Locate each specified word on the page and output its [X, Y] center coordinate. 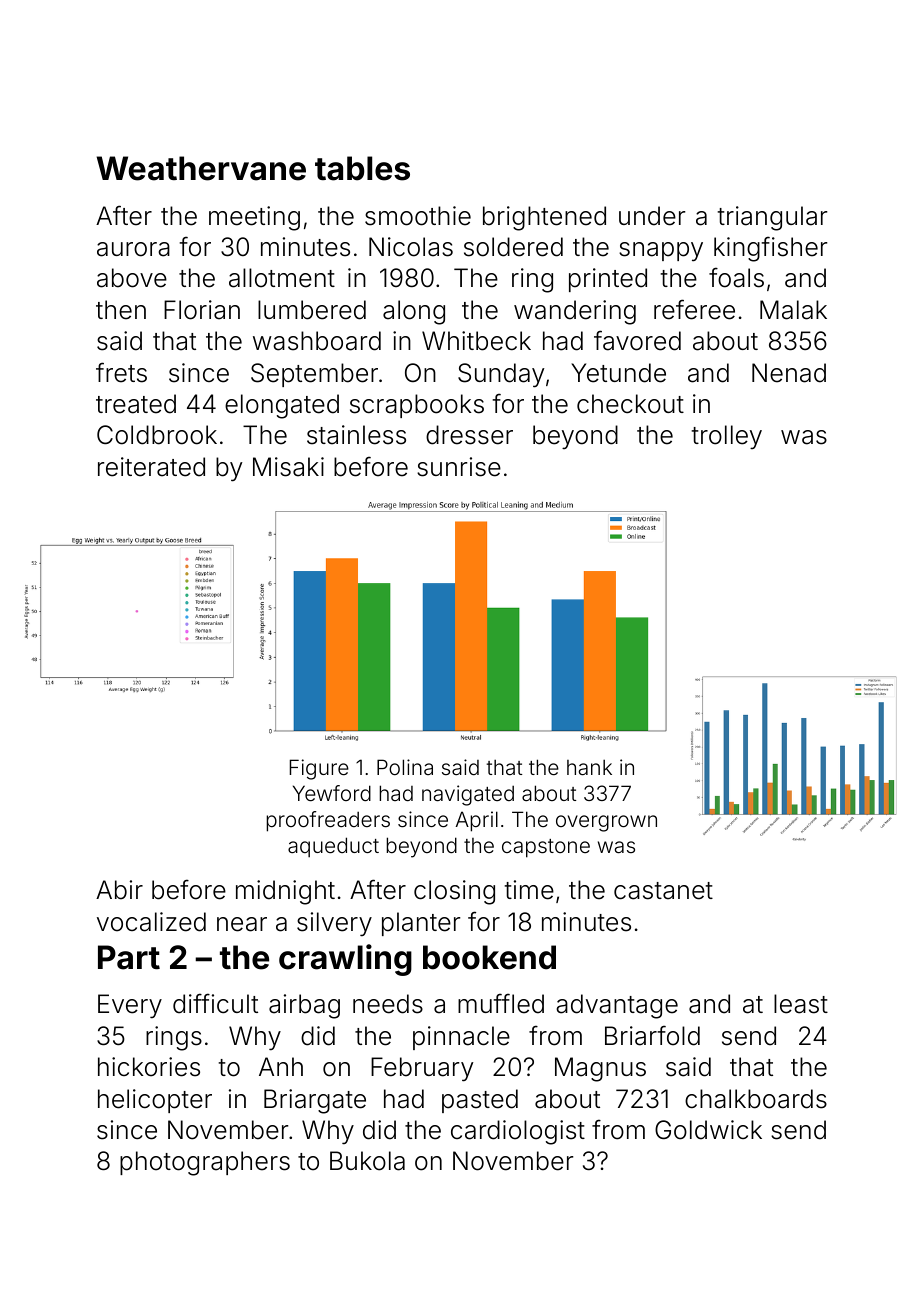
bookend [489, 957]
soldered [513, 247]
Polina [405, 767]
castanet [663, 891]
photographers [205, 1163]
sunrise [459, 467]
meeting [254, 218]
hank [589, 767]
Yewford [332, 793]
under [652, 216]
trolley [727, 437]
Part [129, 957]
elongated [282, 406]
